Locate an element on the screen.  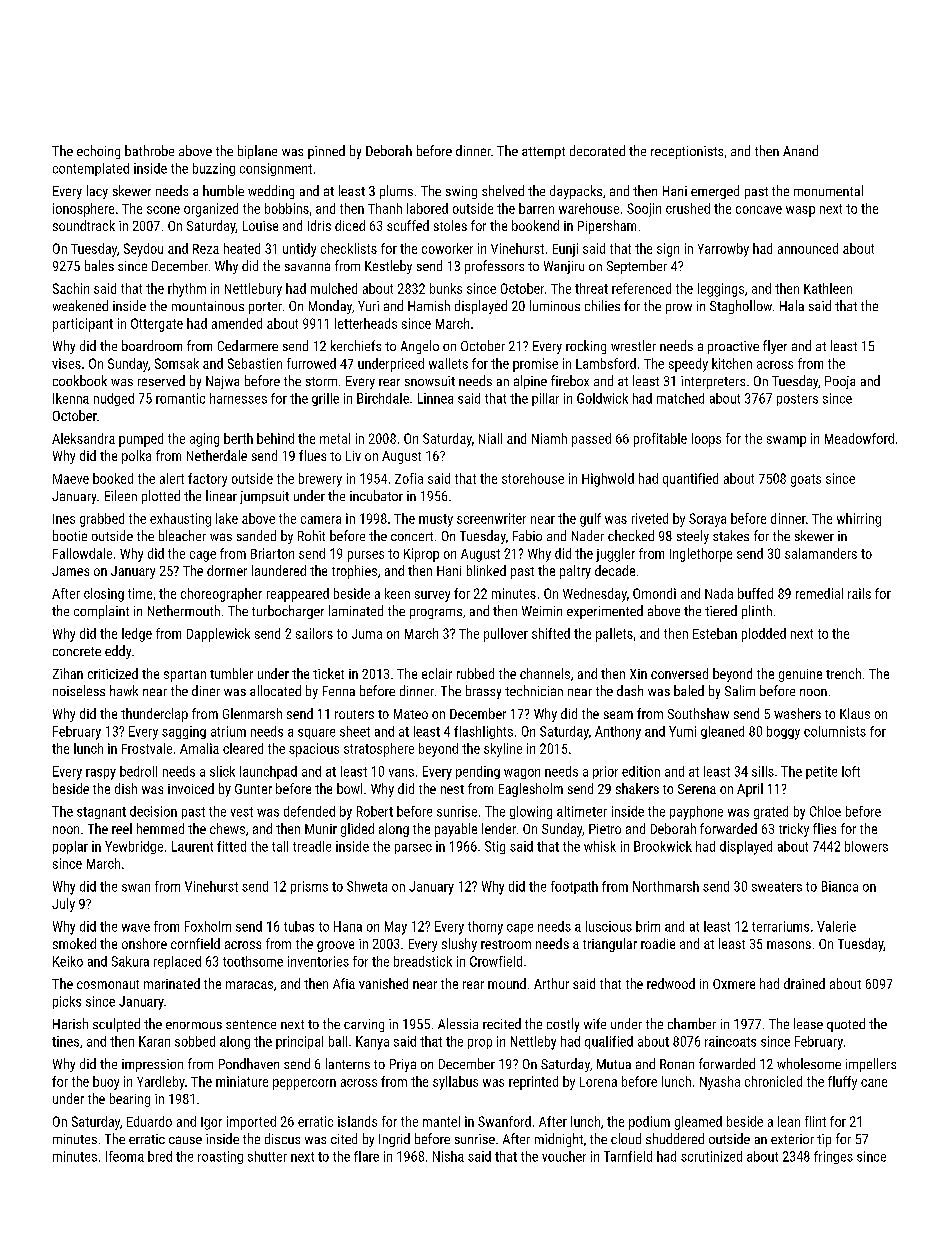
Stig is located at coordinates (495, 847).
